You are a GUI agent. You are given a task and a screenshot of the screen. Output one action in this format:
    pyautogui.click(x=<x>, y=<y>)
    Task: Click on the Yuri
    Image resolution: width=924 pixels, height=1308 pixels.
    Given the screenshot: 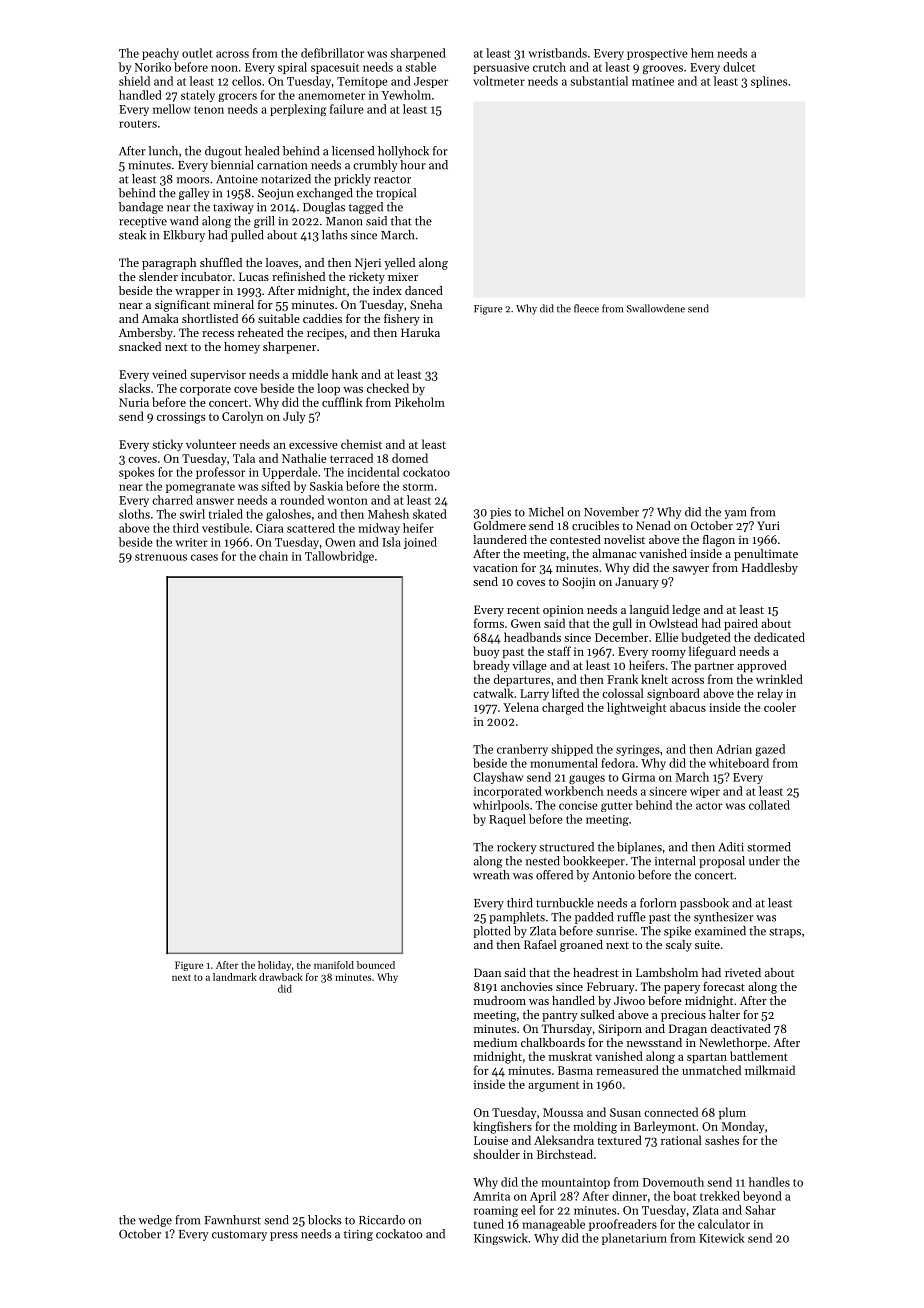 What is the action you would take?
    pyautogui.click(x=768, y=525)
